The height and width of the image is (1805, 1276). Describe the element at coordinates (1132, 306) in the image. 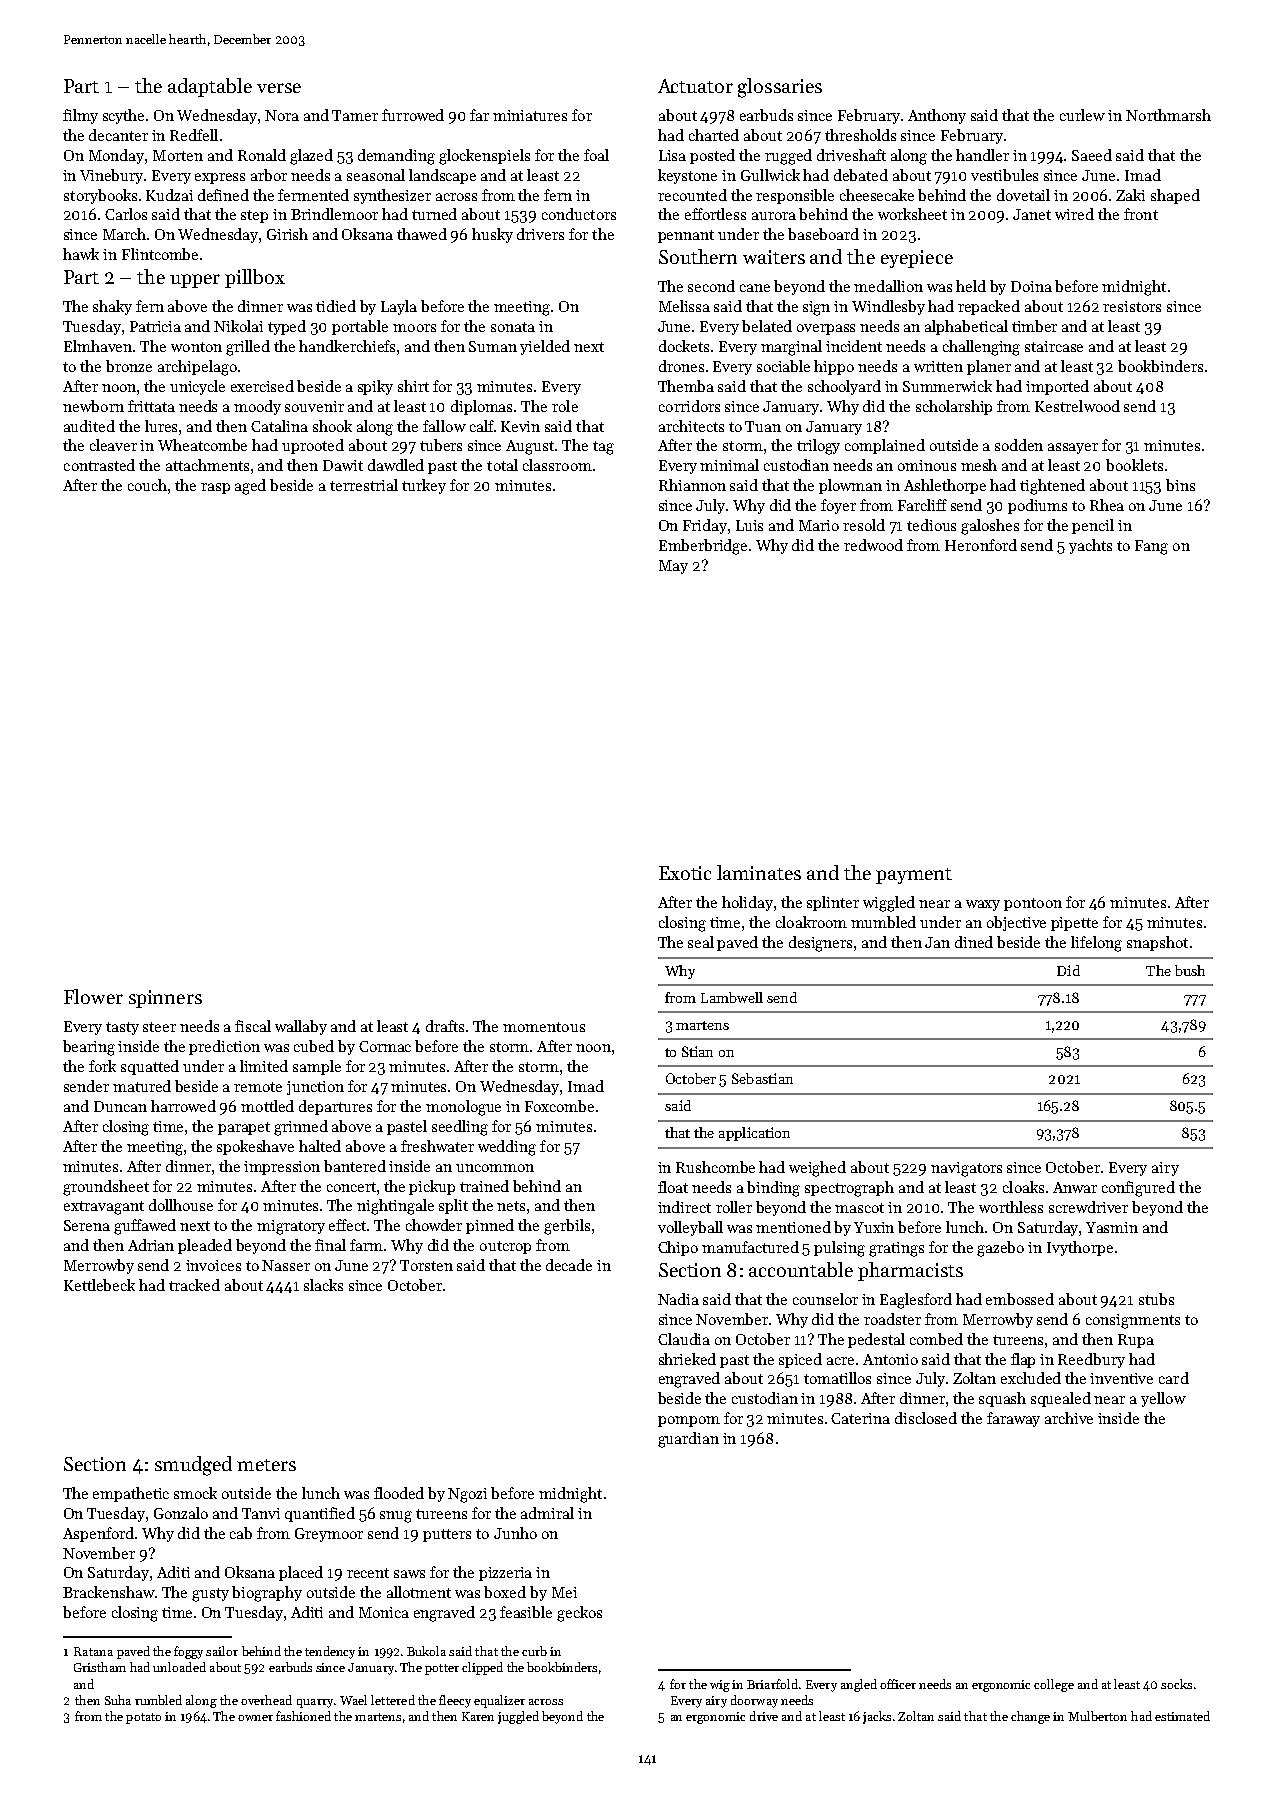

I see `resistors` at that location.
